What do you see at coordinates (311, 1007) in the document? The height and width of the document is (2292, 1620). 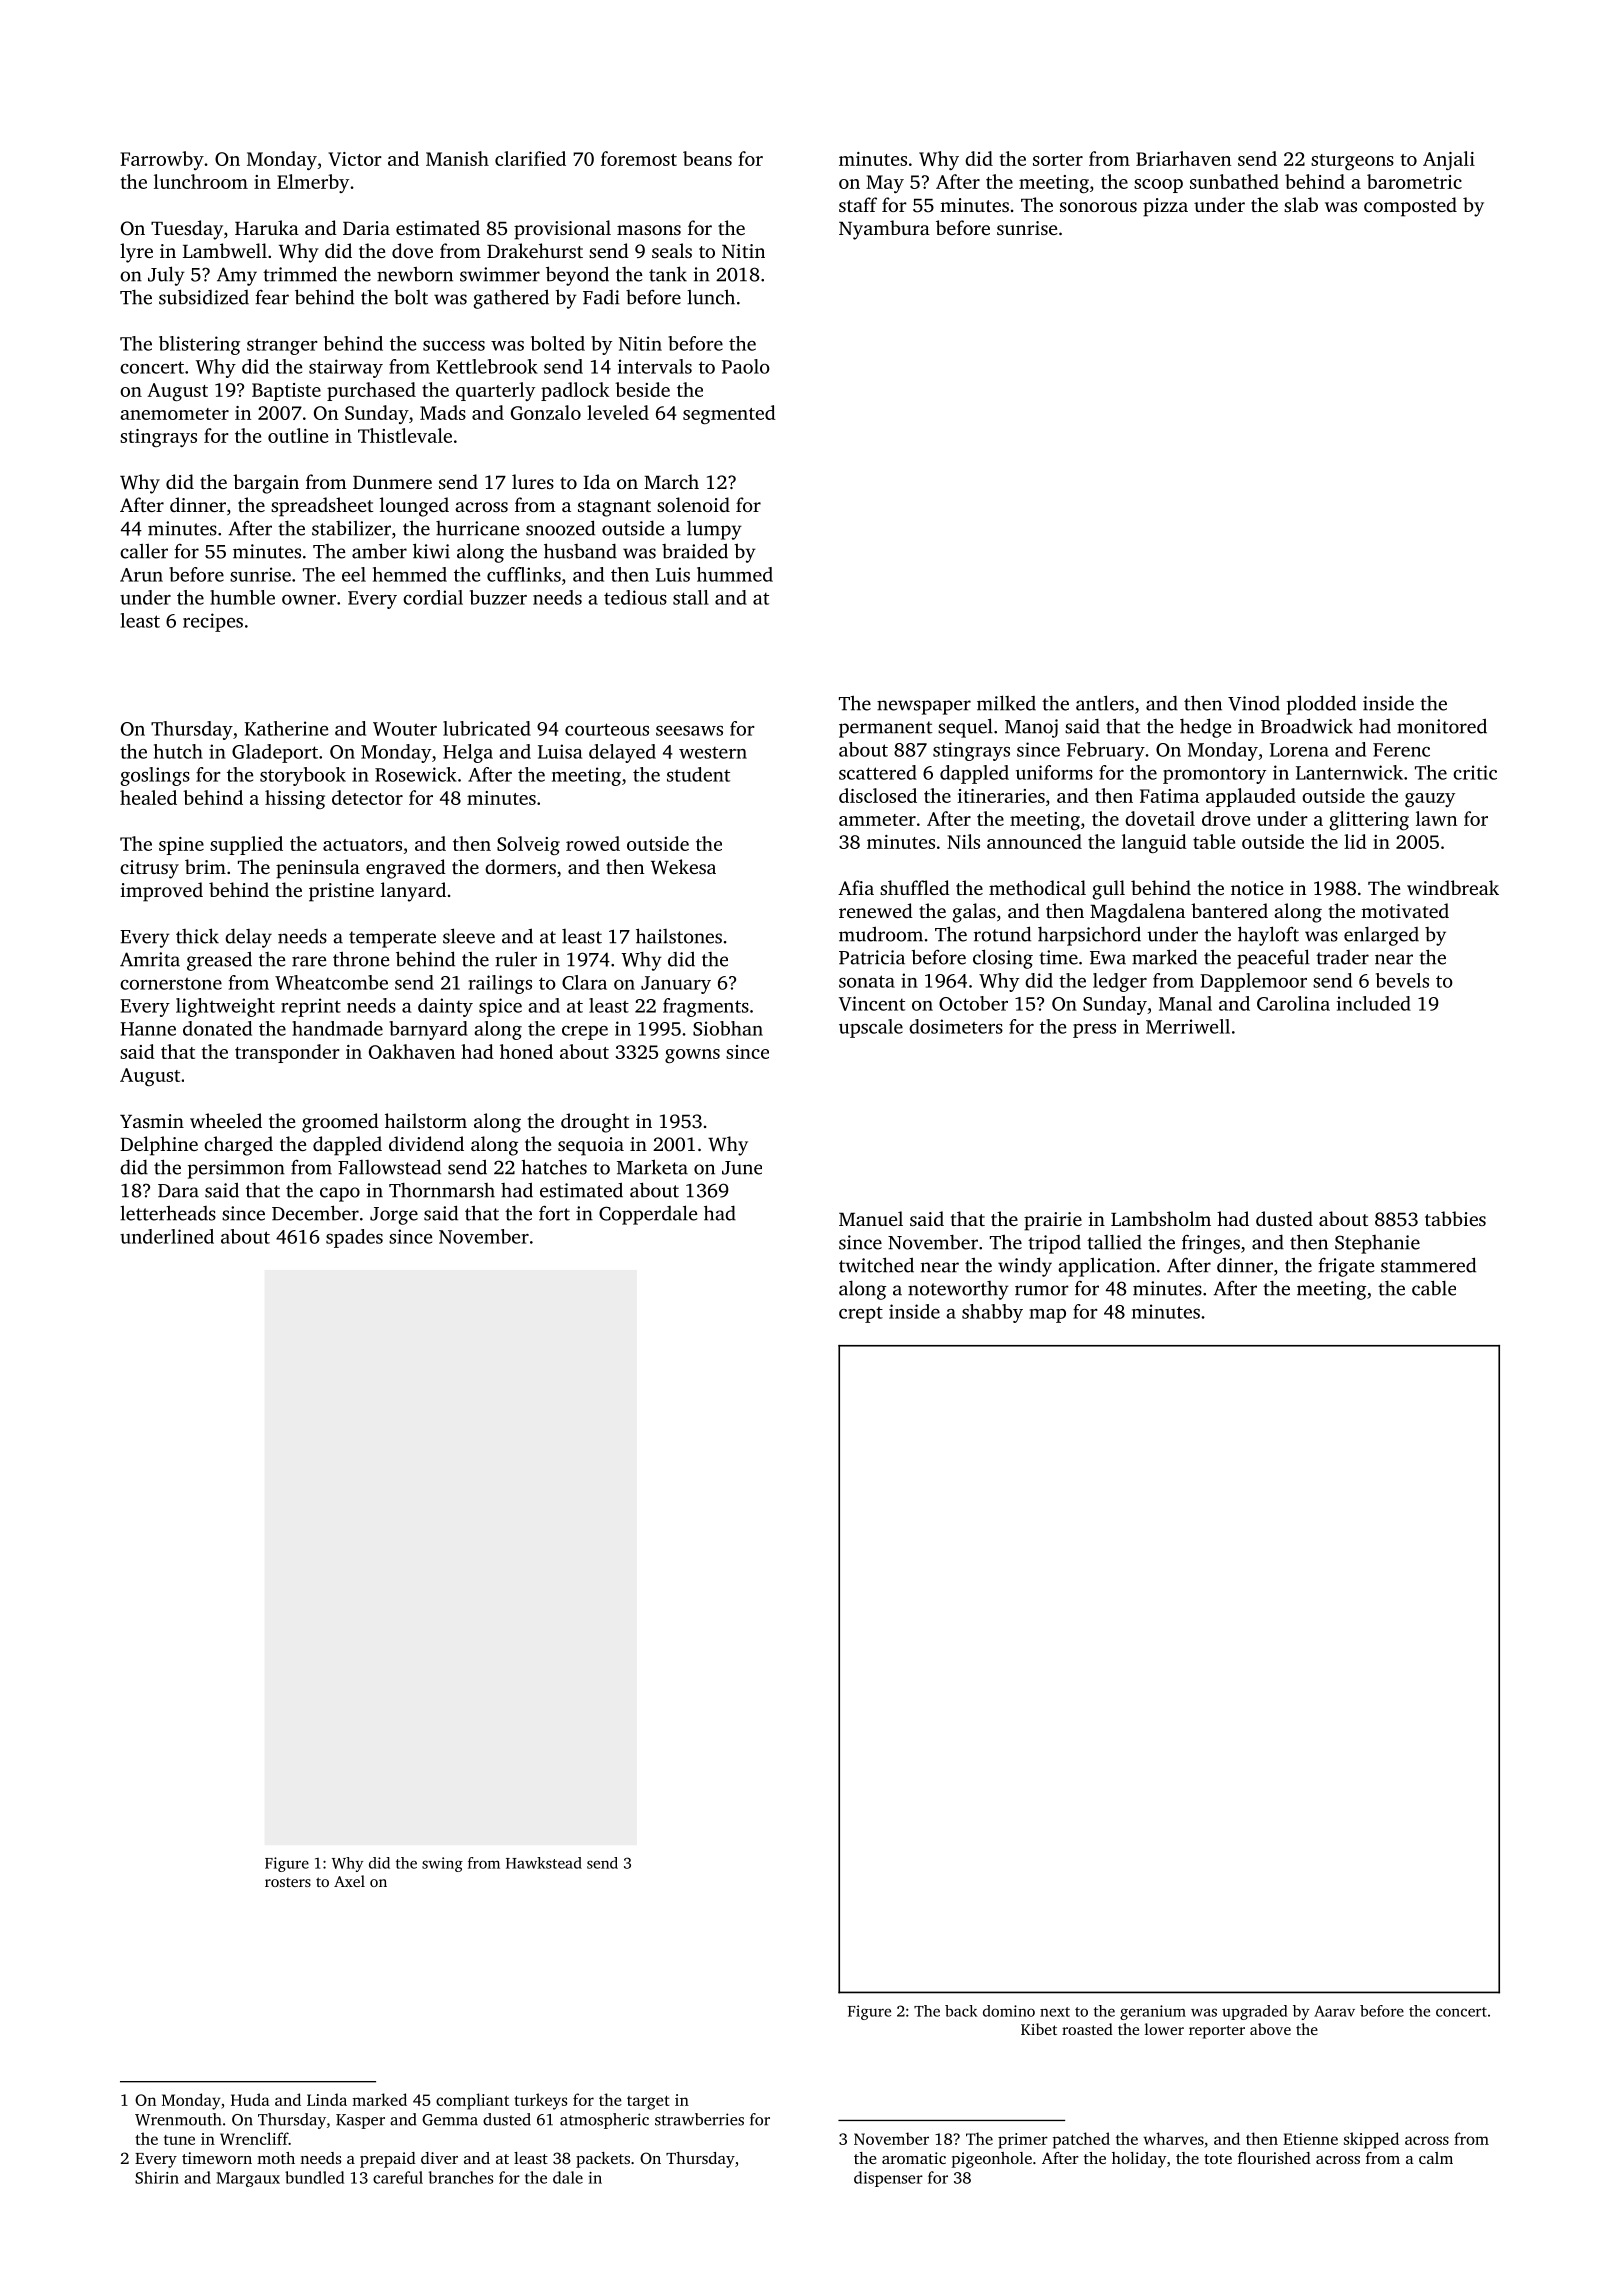 I see `reprint` at bounding box center [311, 1007].
